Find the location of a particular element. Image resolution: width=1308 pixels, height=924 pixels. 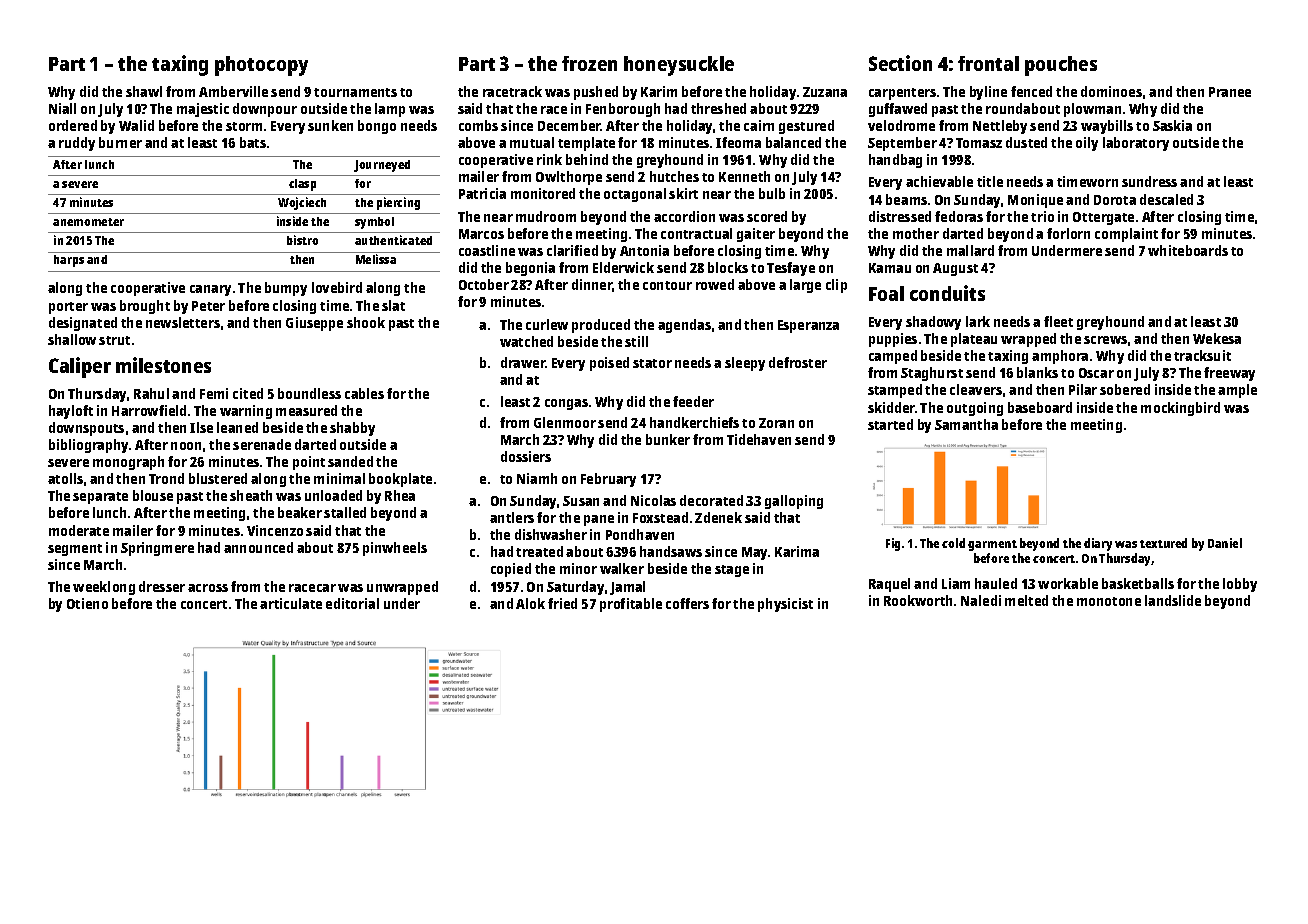

Otieno is located at coordinates (87, 603).
